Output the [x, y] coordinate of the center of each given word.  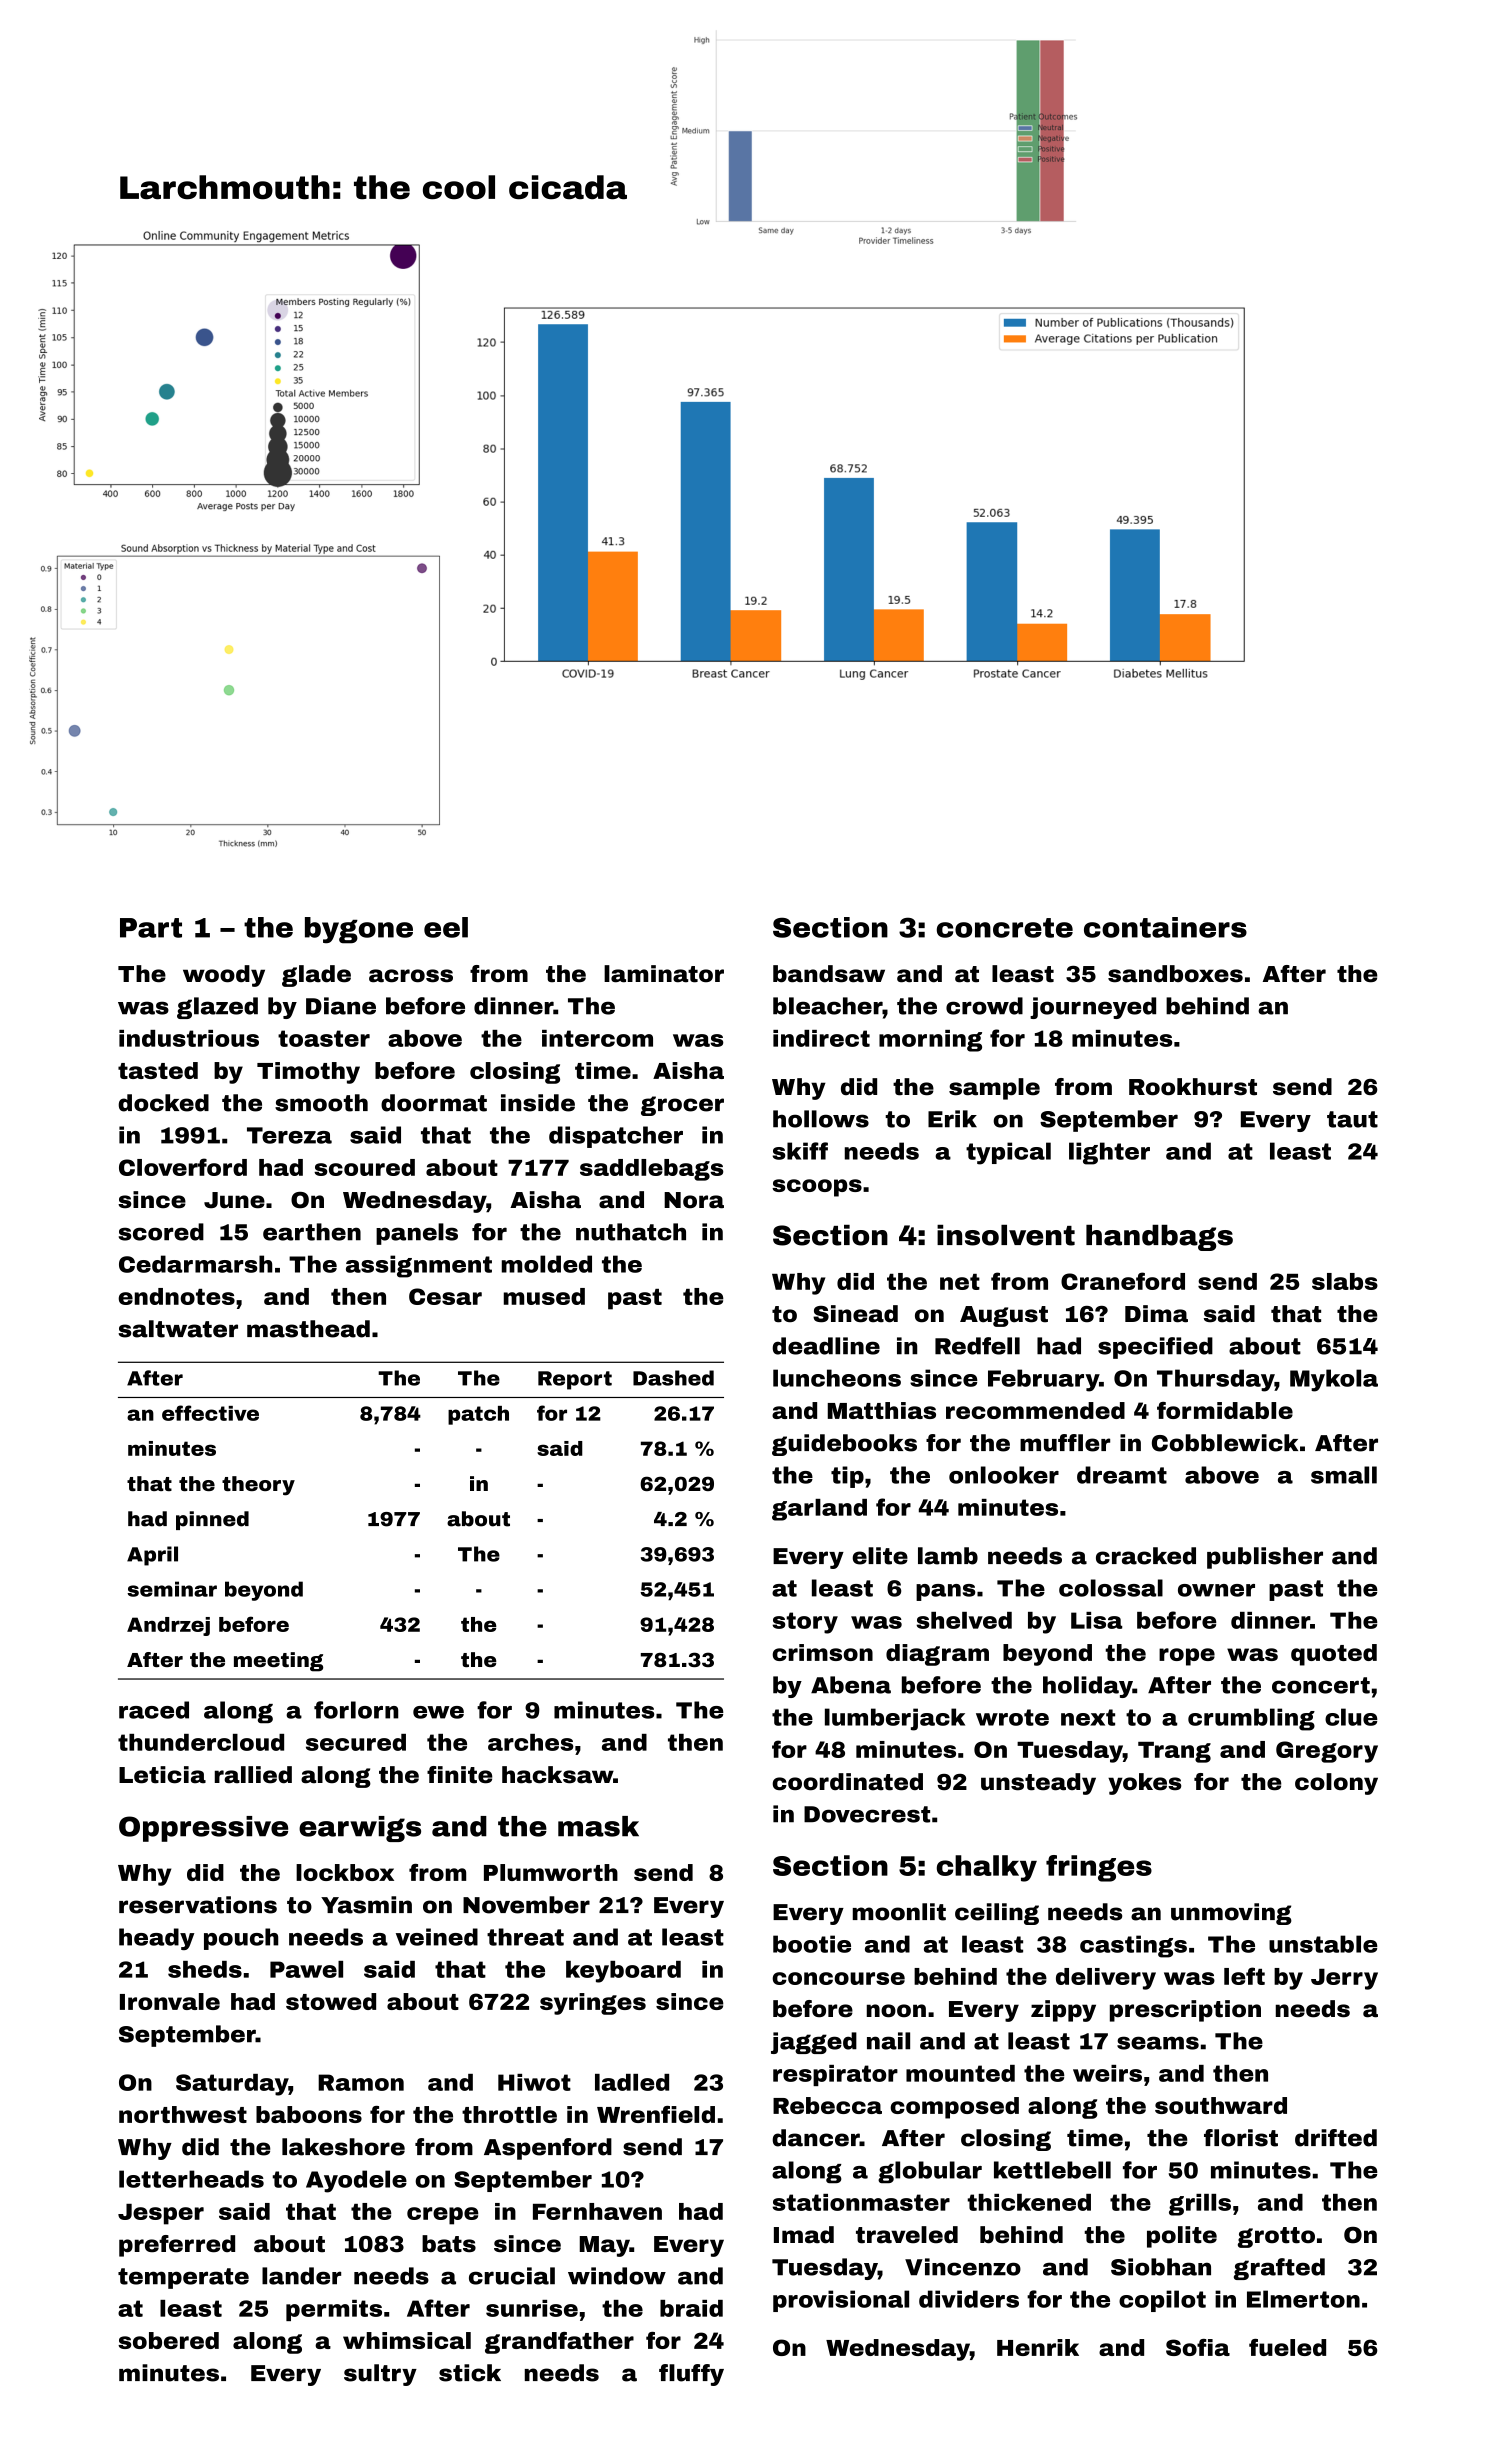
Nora [694, 1200]
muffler [1065, 1443]
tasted [158, 1070]
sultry [380, 2375]
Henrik [1038, 2347]
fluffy [691, 2375]
